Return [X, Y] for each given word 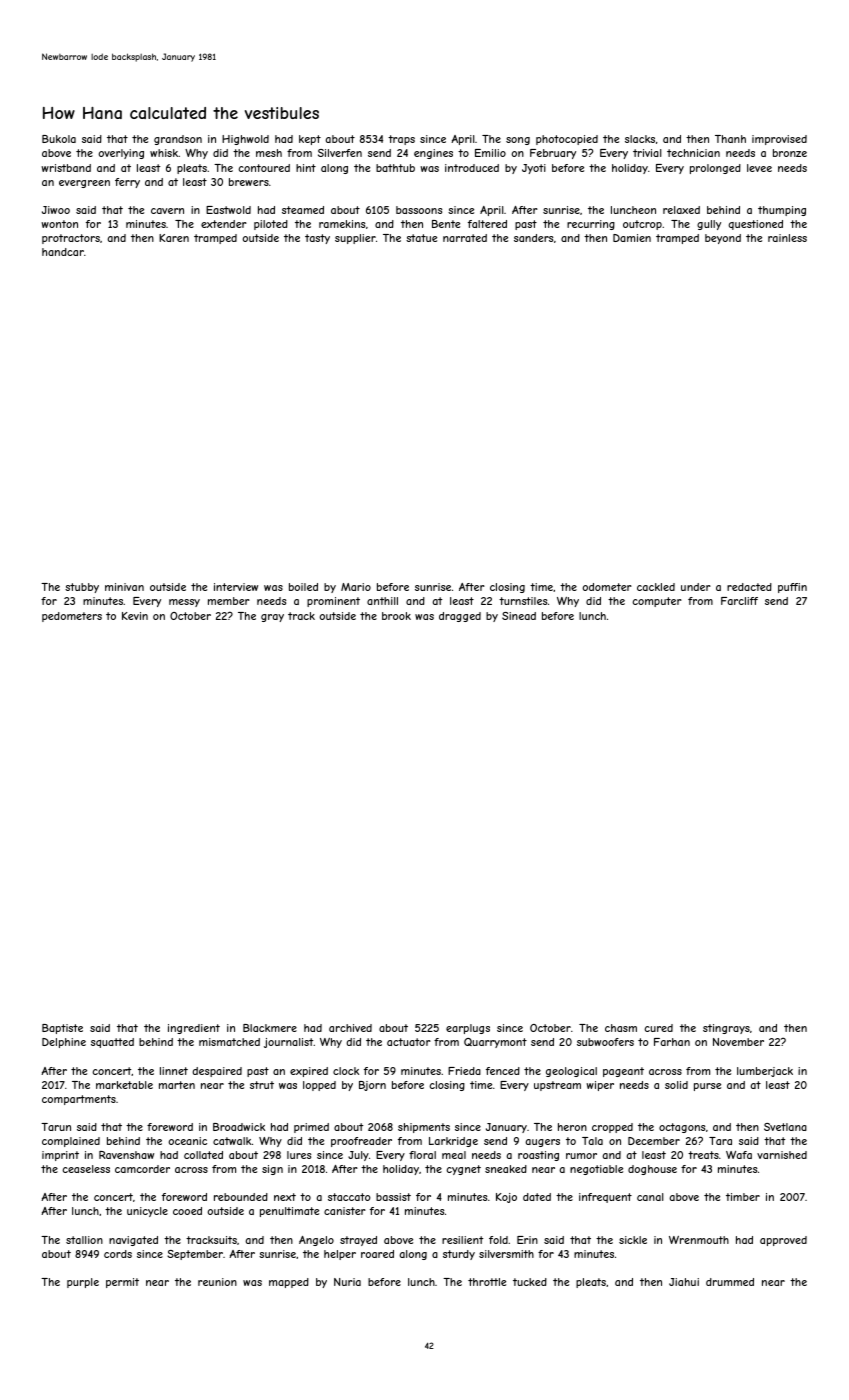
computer [657, 602]
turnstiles [523, 601]
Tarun [56, 1127]
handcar [63, 252]
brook [396, 616]
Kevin [135, 616]
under [696, 587]
